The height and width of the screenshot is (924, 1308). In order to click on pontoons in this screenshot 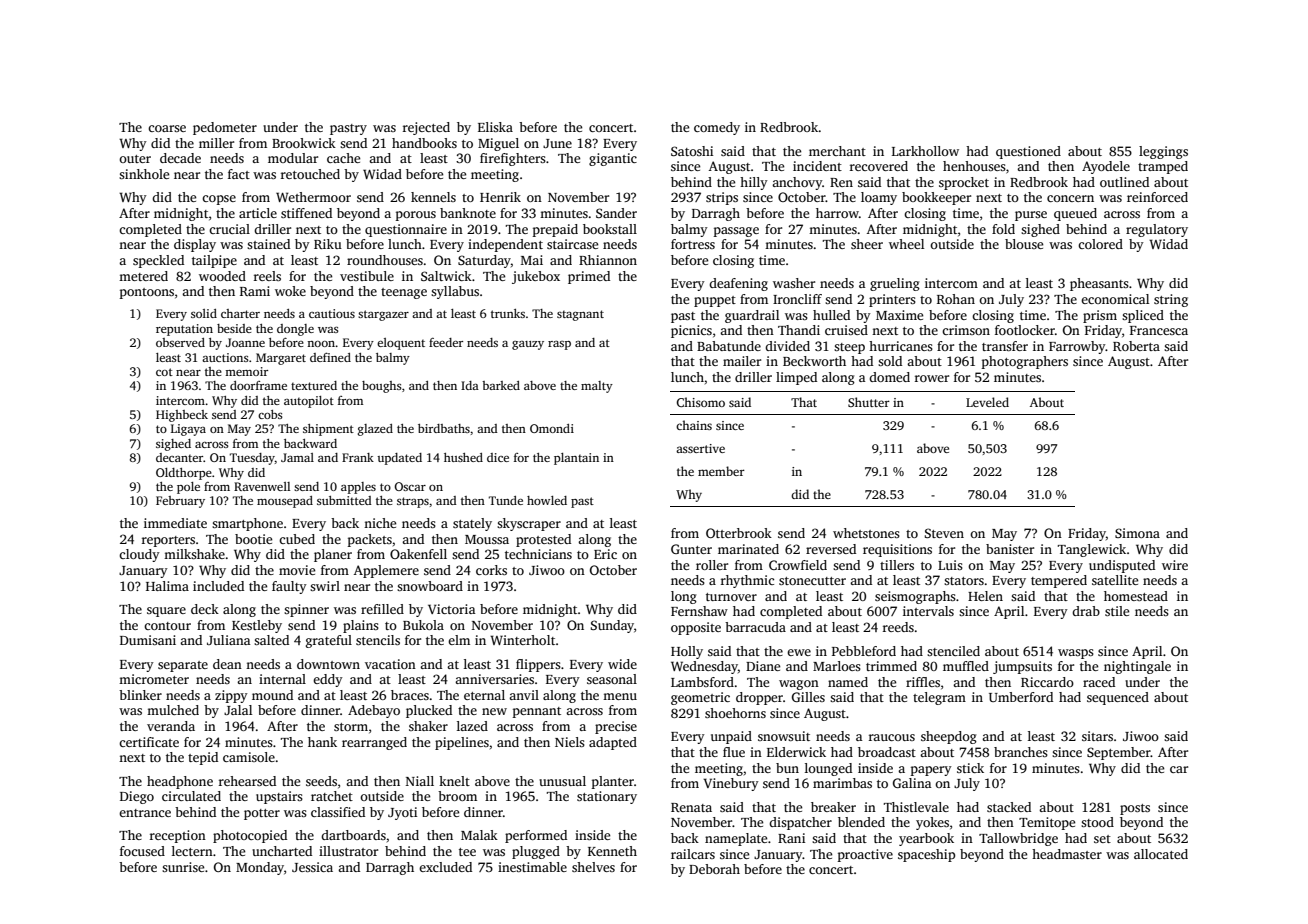, I will do `click(147, 293)`.
